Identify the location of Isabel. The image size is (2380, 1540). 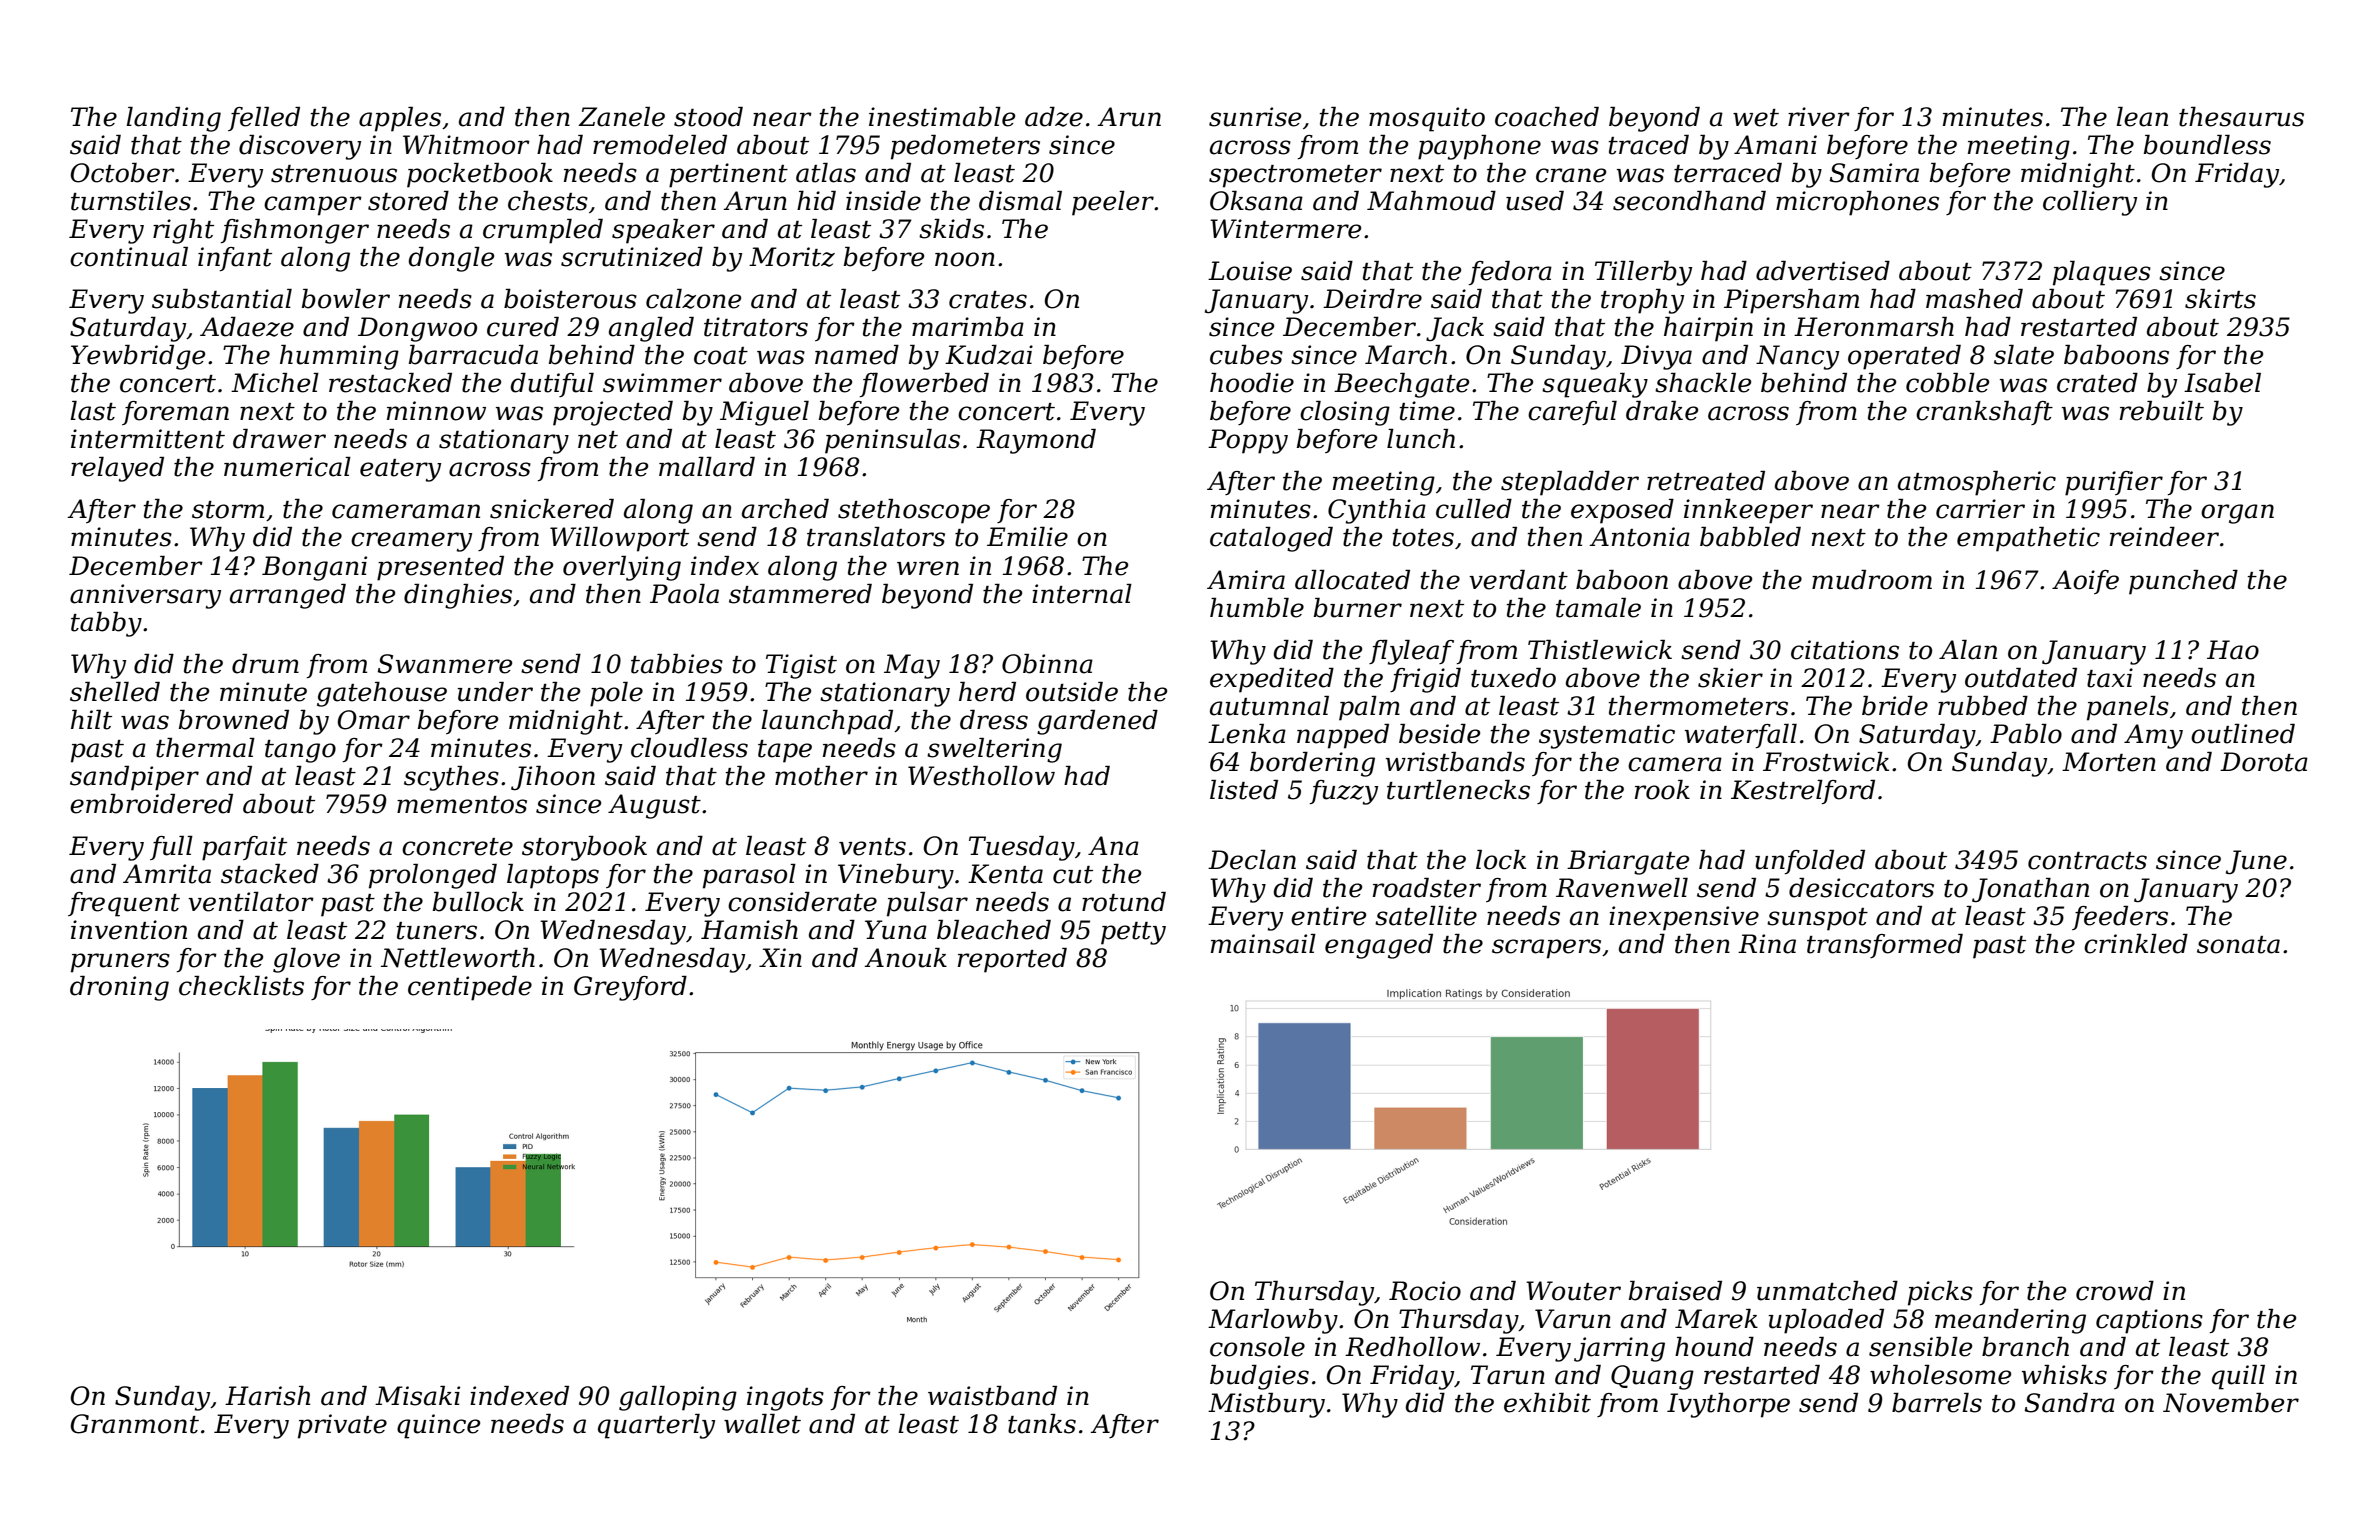
(2222, 383).
